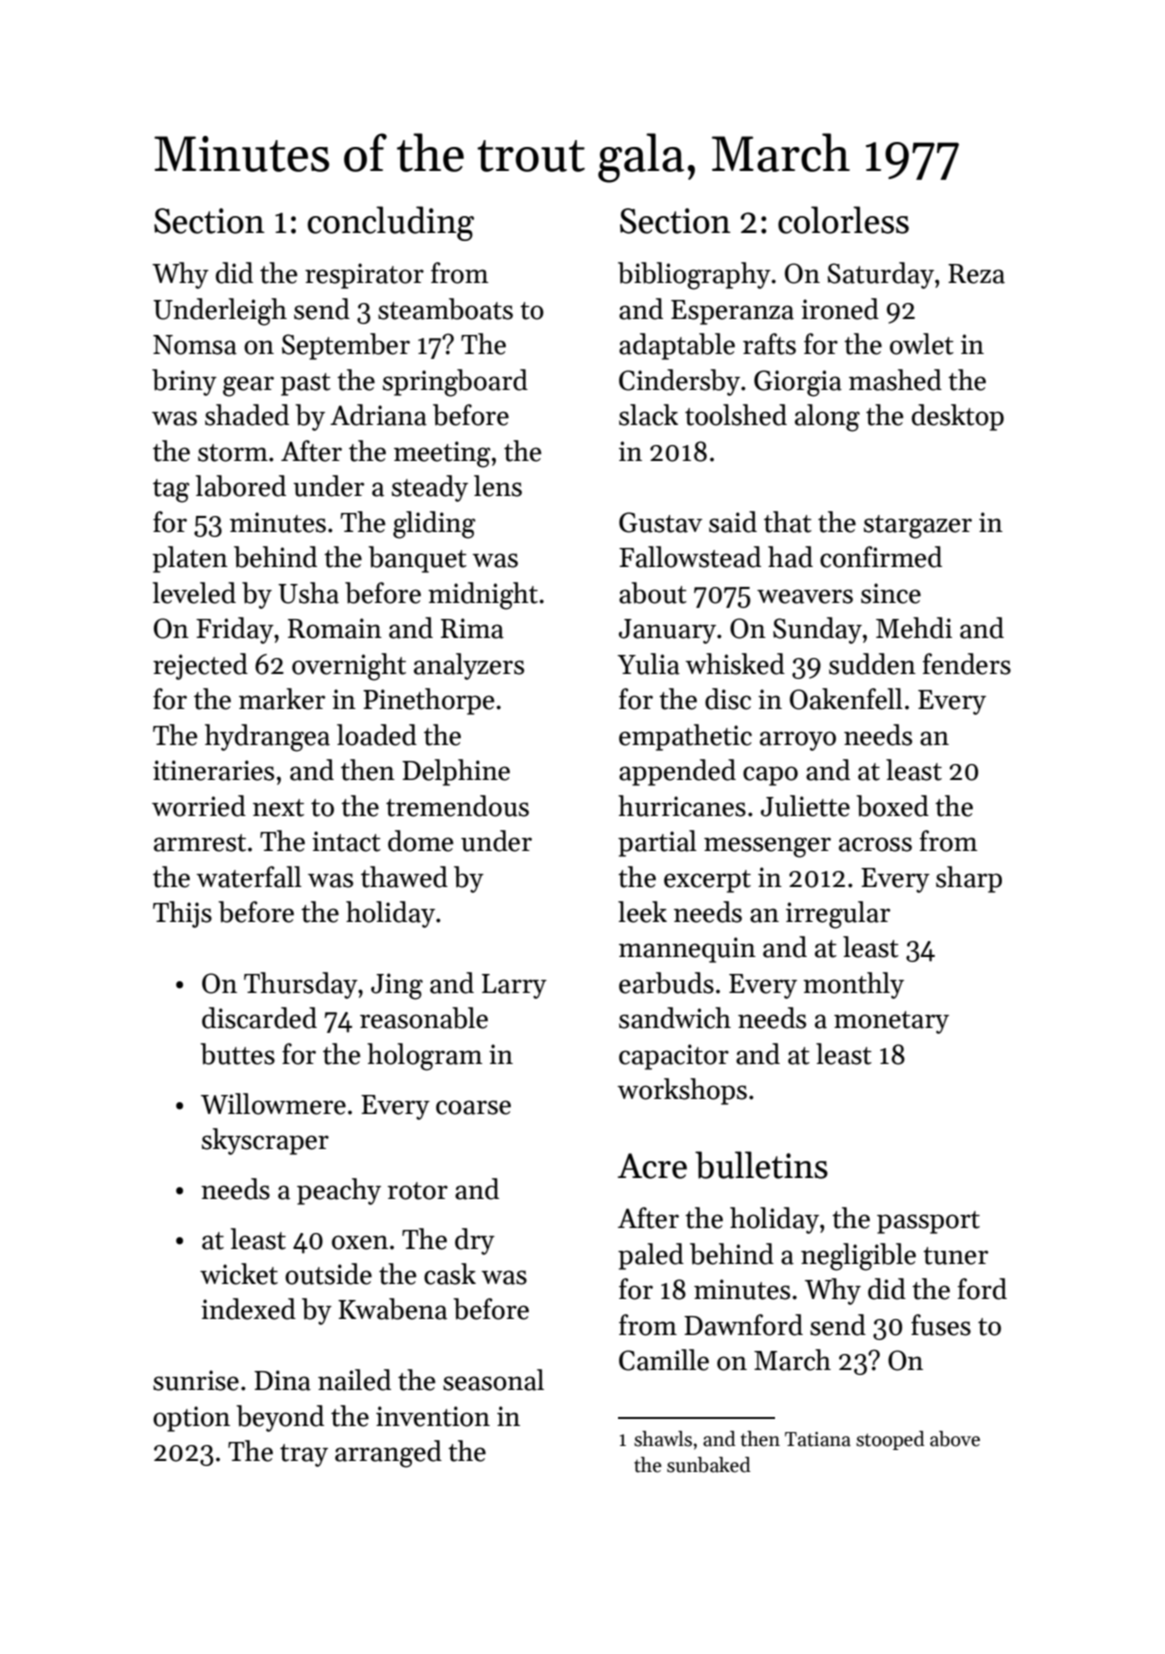 This page has width=1165, height=1654. Describe the element at coordinates (843, 220) in the page. I see `colorless` at that location.
